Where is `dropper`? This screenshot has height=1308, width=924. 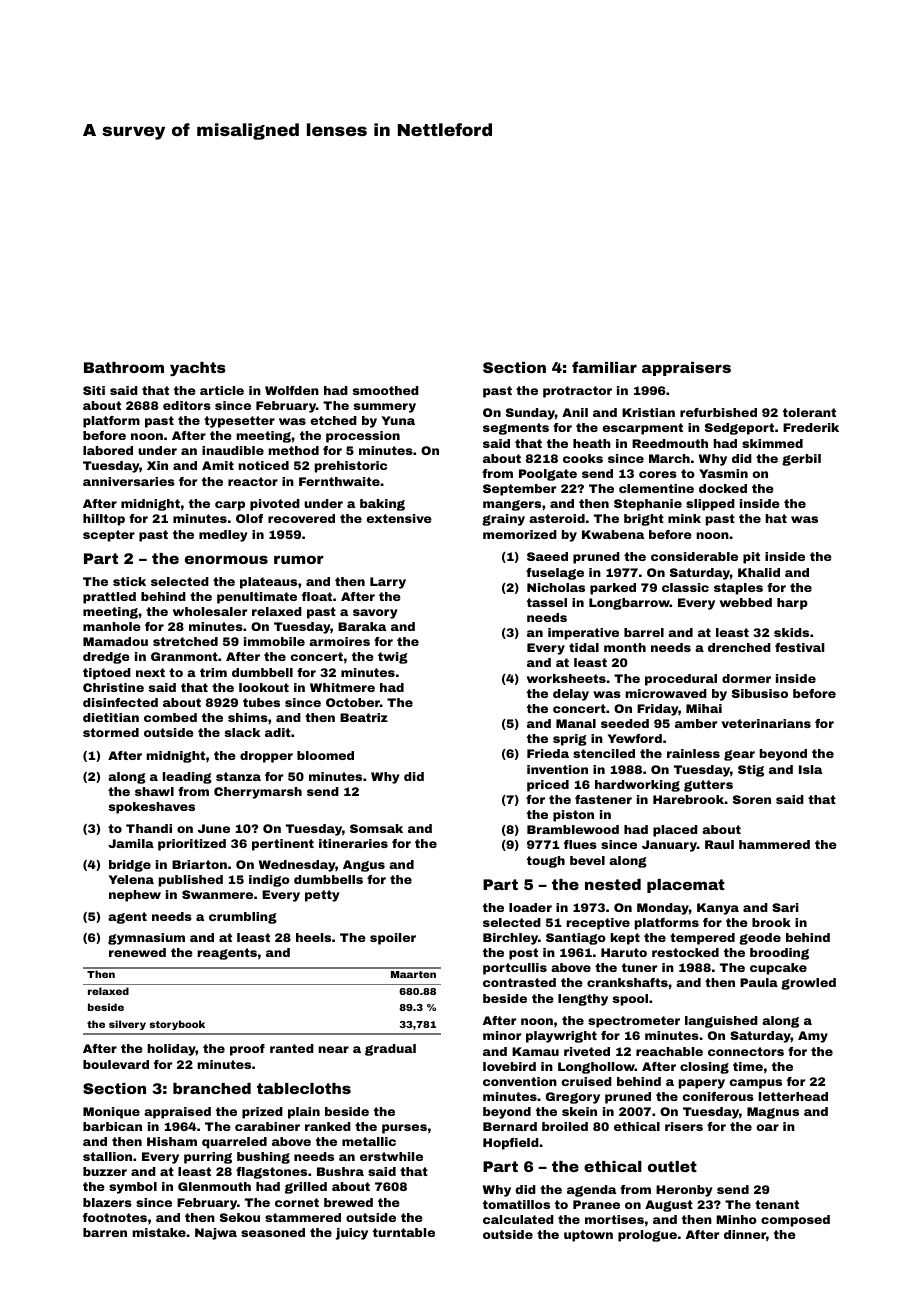 dropper is located at coordinates (266, 757).
